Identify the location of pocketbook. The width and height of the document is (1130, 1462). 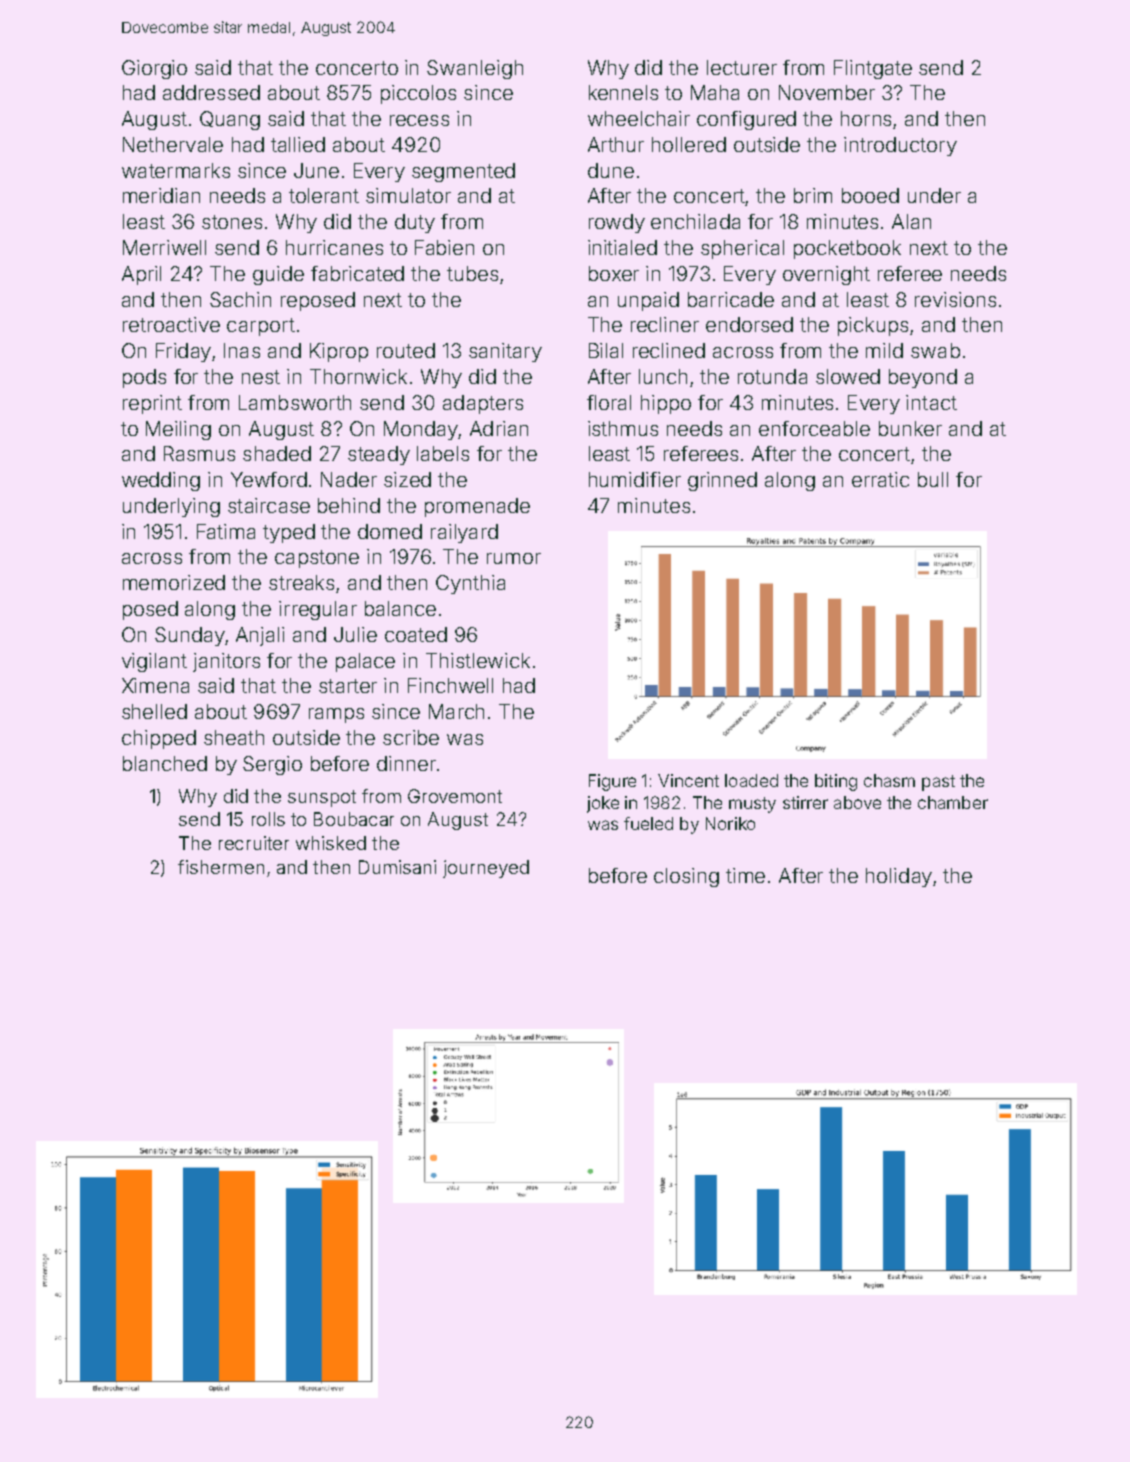
(847, 249).
